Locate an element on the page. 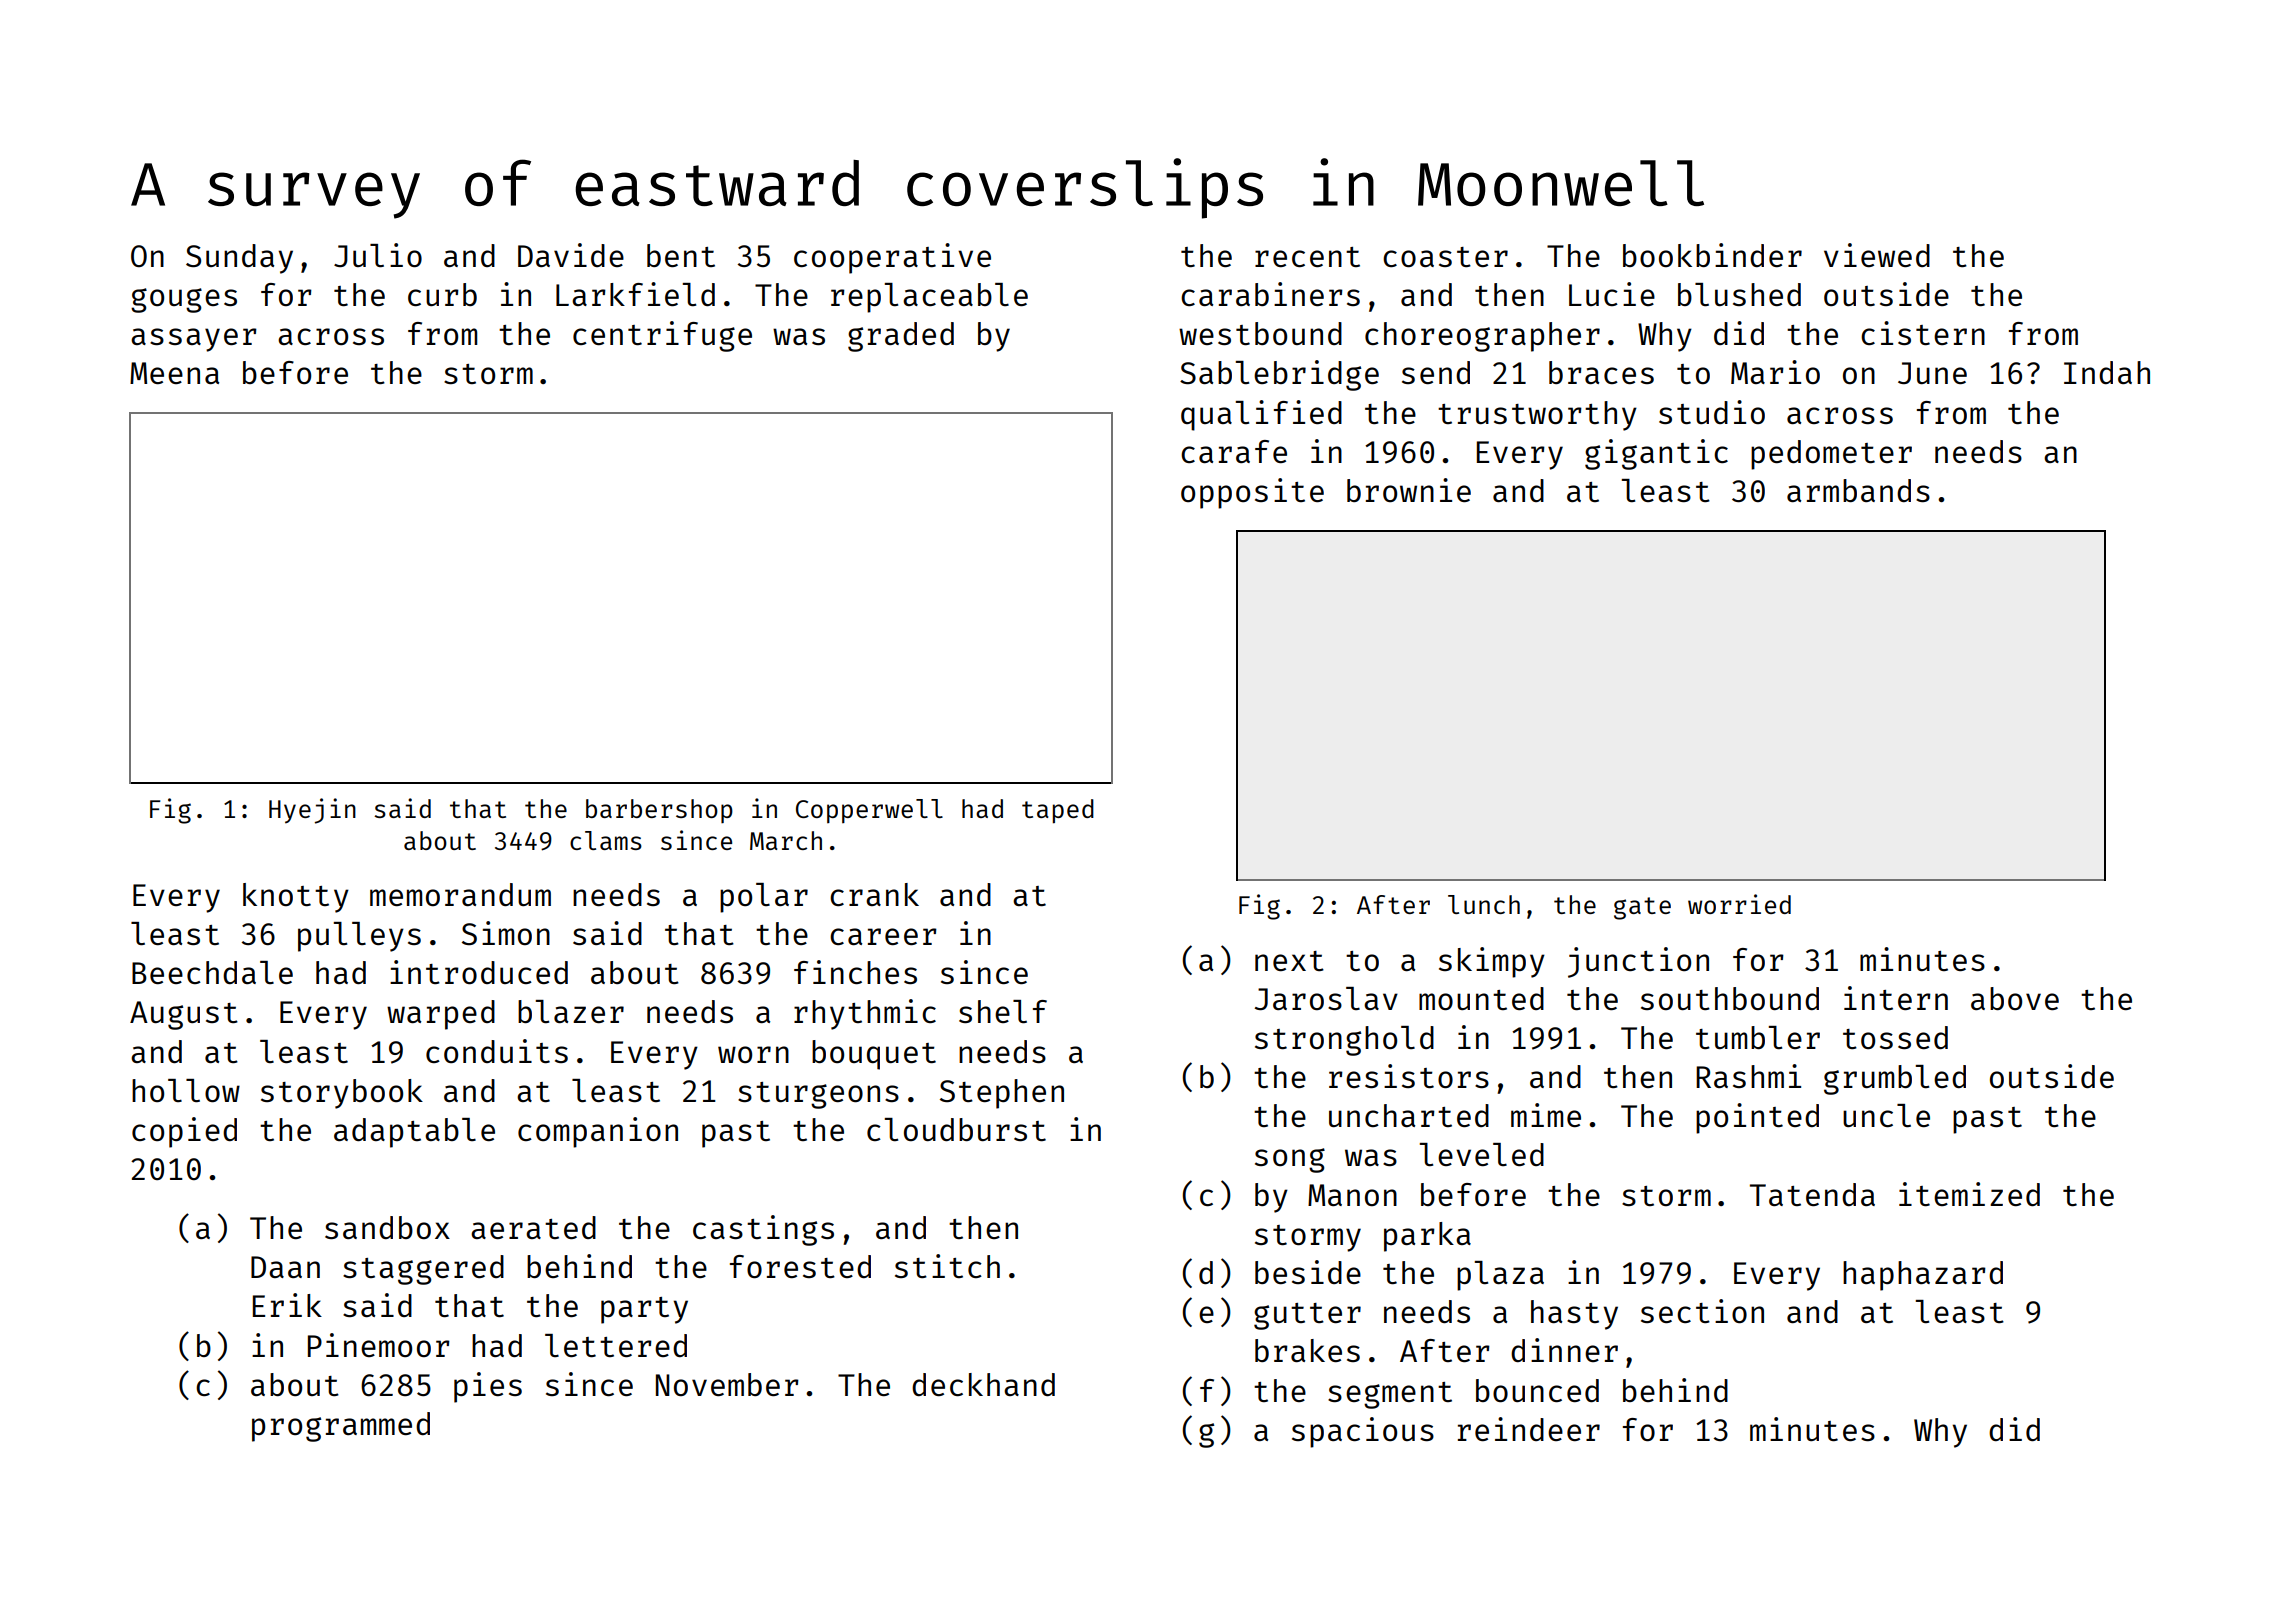 The height and width of the page is (1620, 2292). opposite is located at coordinates (1252, 493).
